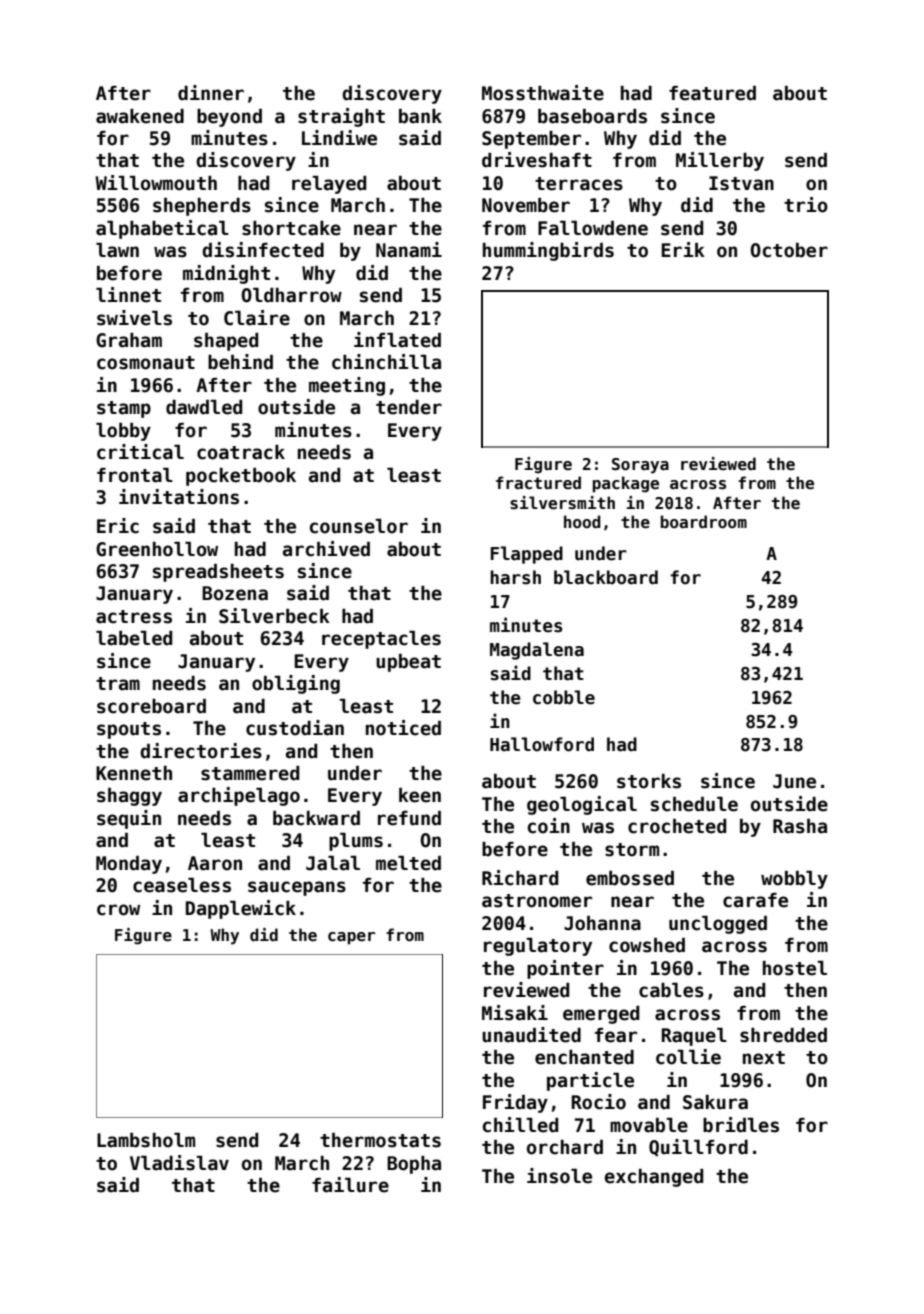 This image has width=924, height=1314. Describe the element at coordinates (211, 93) in the image. I see `dinner` at that location.
